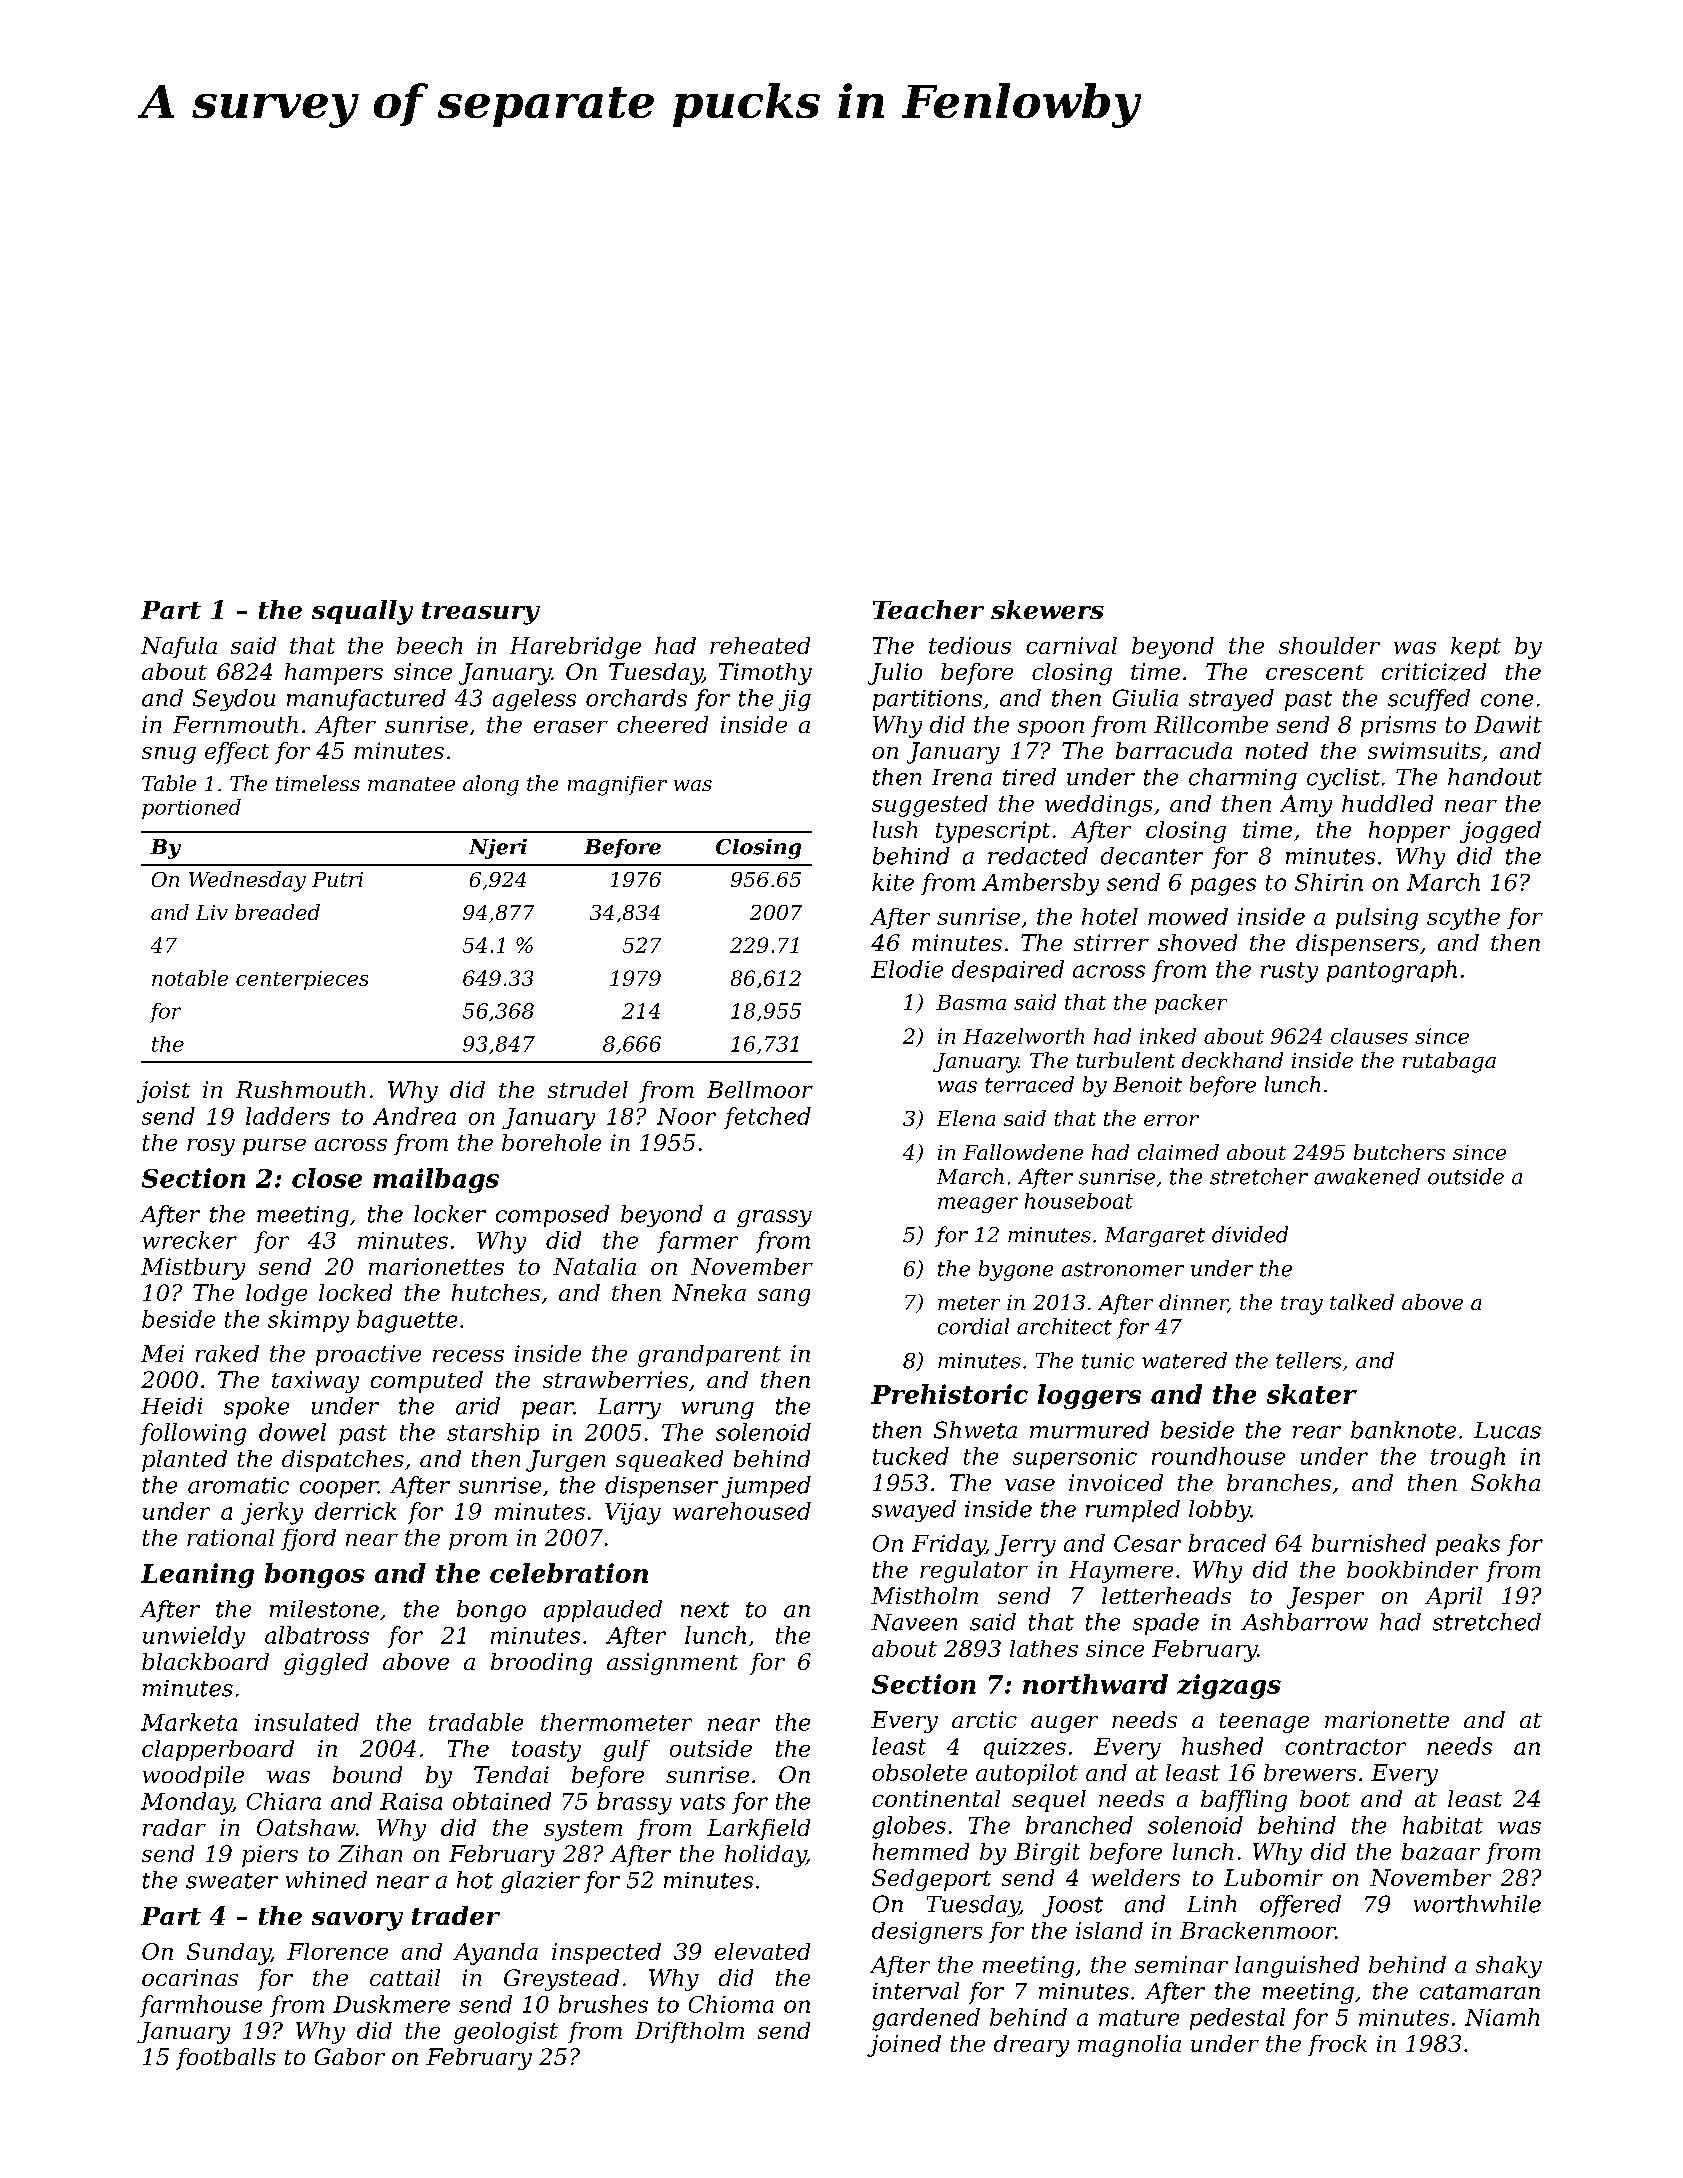  I want to click on geologist, so click(506, 2033).
